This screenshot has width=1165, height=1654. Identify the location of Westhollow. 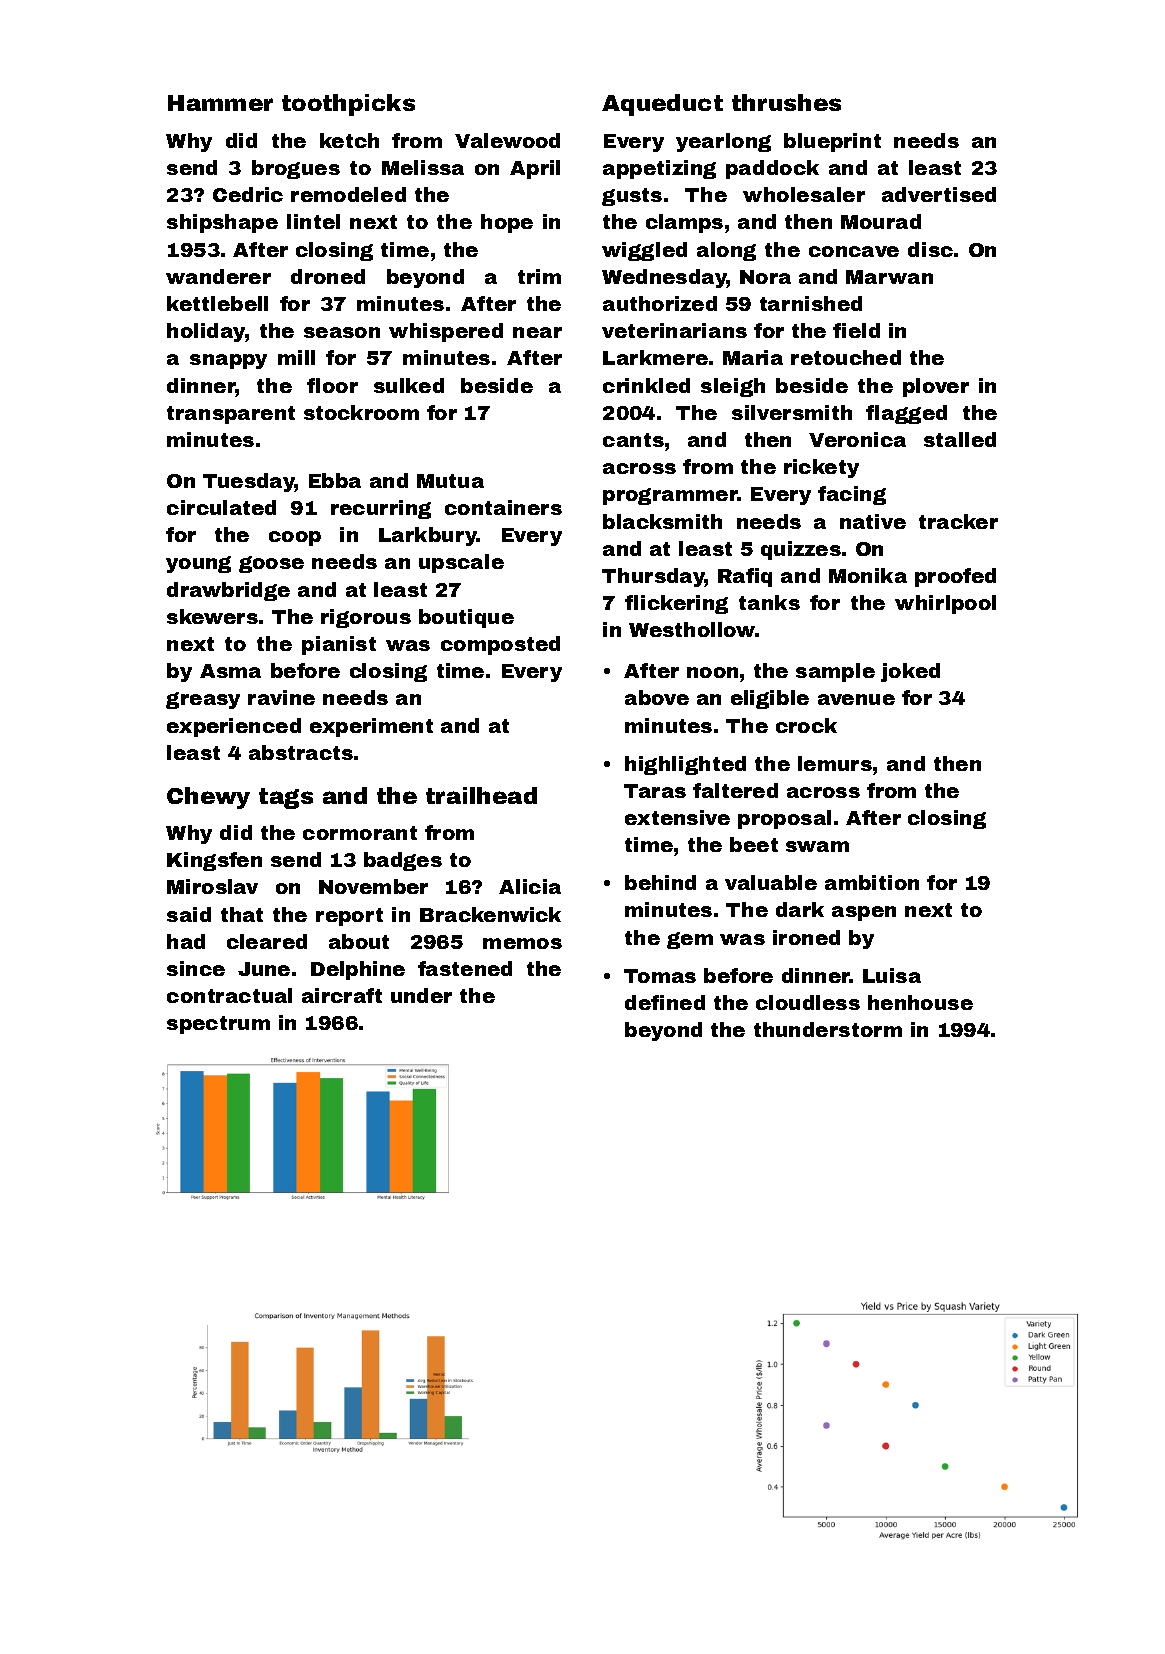
(692, 629).
